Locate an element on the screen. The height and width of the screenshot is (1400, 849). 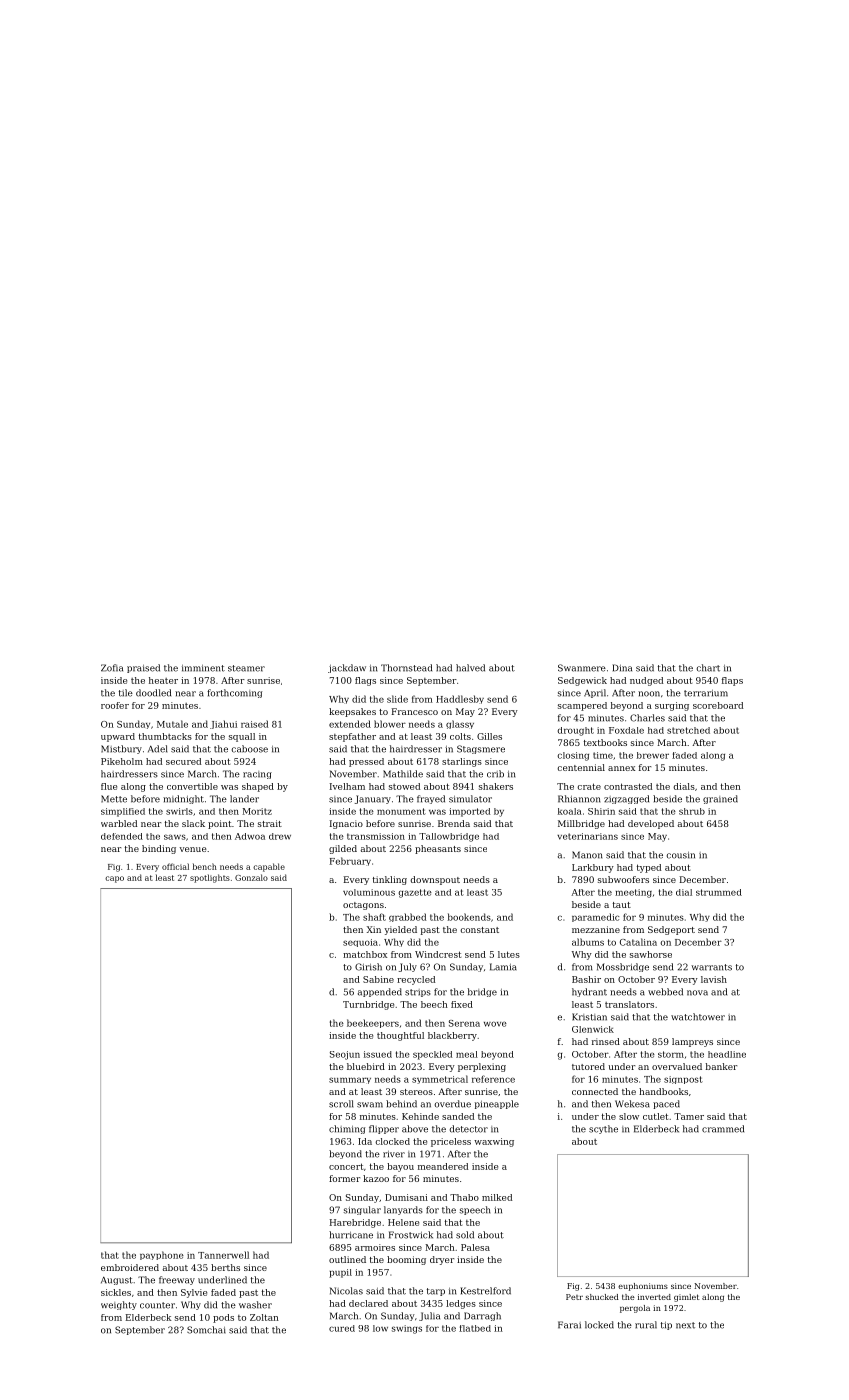
Thornstead is located at coordinates (406, 668).
